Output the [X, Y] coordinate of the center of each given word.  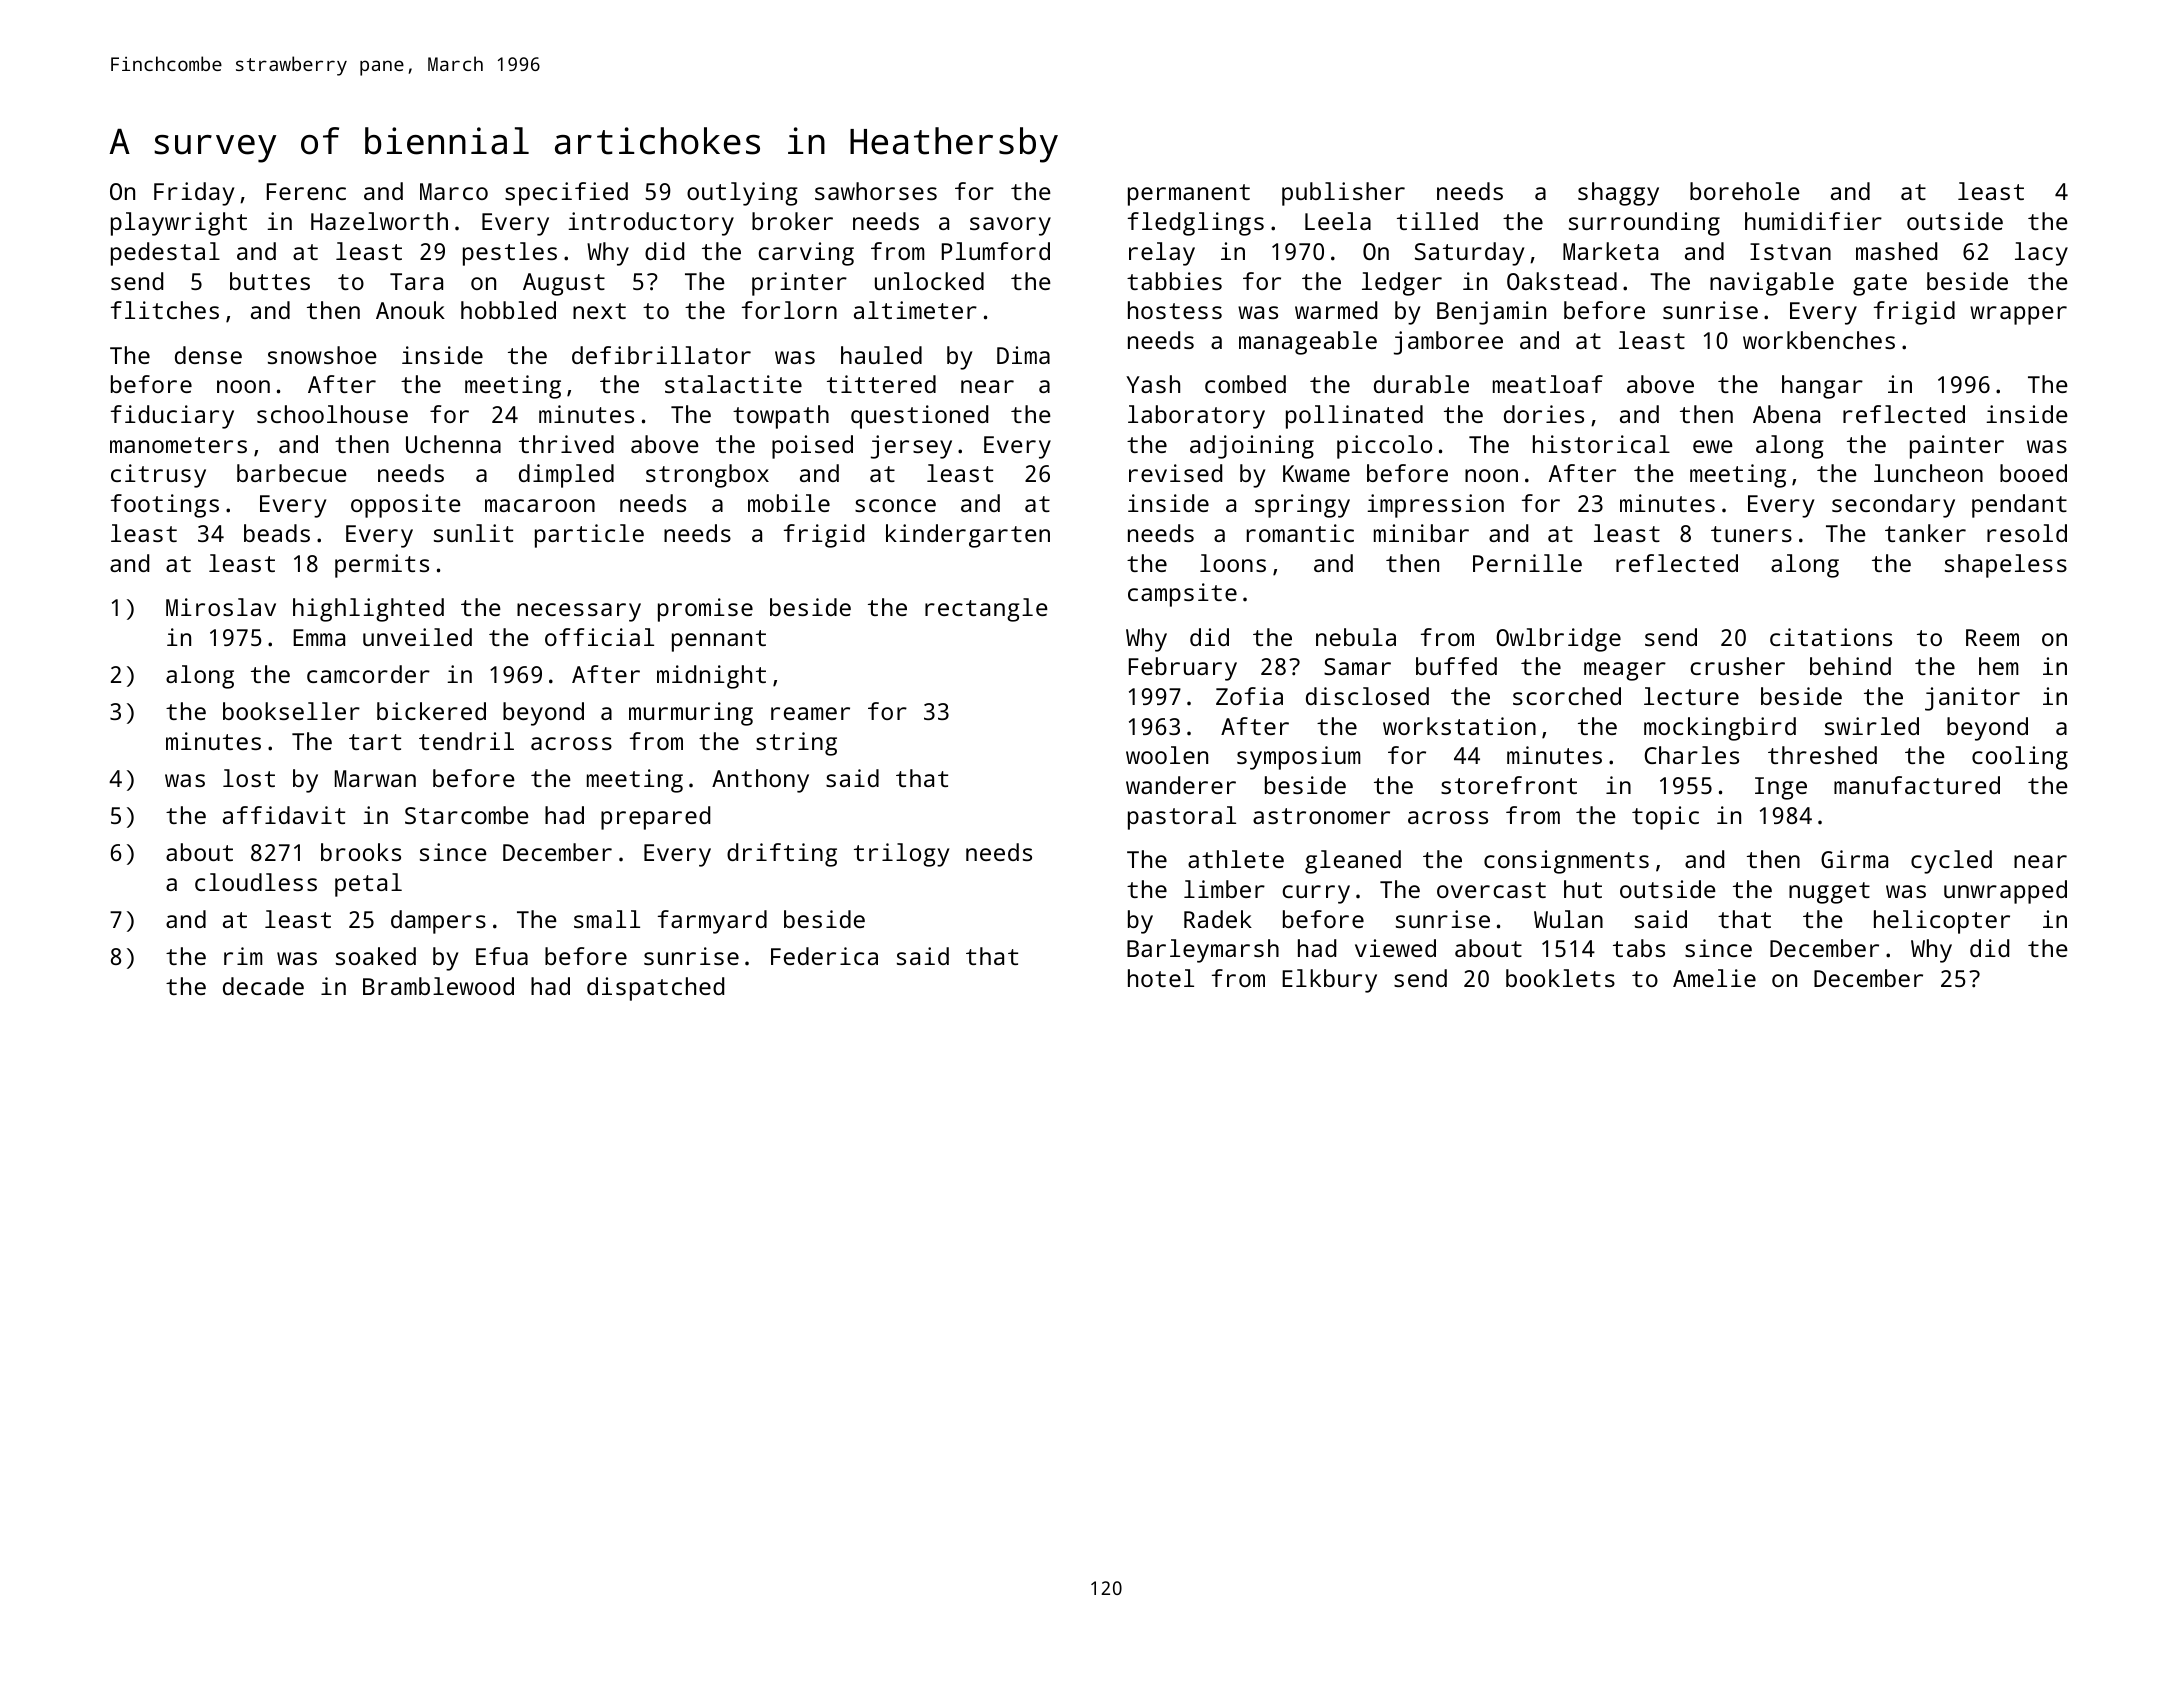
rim [243, 956]
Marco [454, 191]
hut [1583, 889]
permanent [1189, 195]
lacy [2041, 254]
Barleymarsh [1203, 951]
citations [1831, 637]
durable [1421, 384]
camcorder [368, 674]
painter [1957, 447]
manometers [178, 445]
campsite [1182, 595]
